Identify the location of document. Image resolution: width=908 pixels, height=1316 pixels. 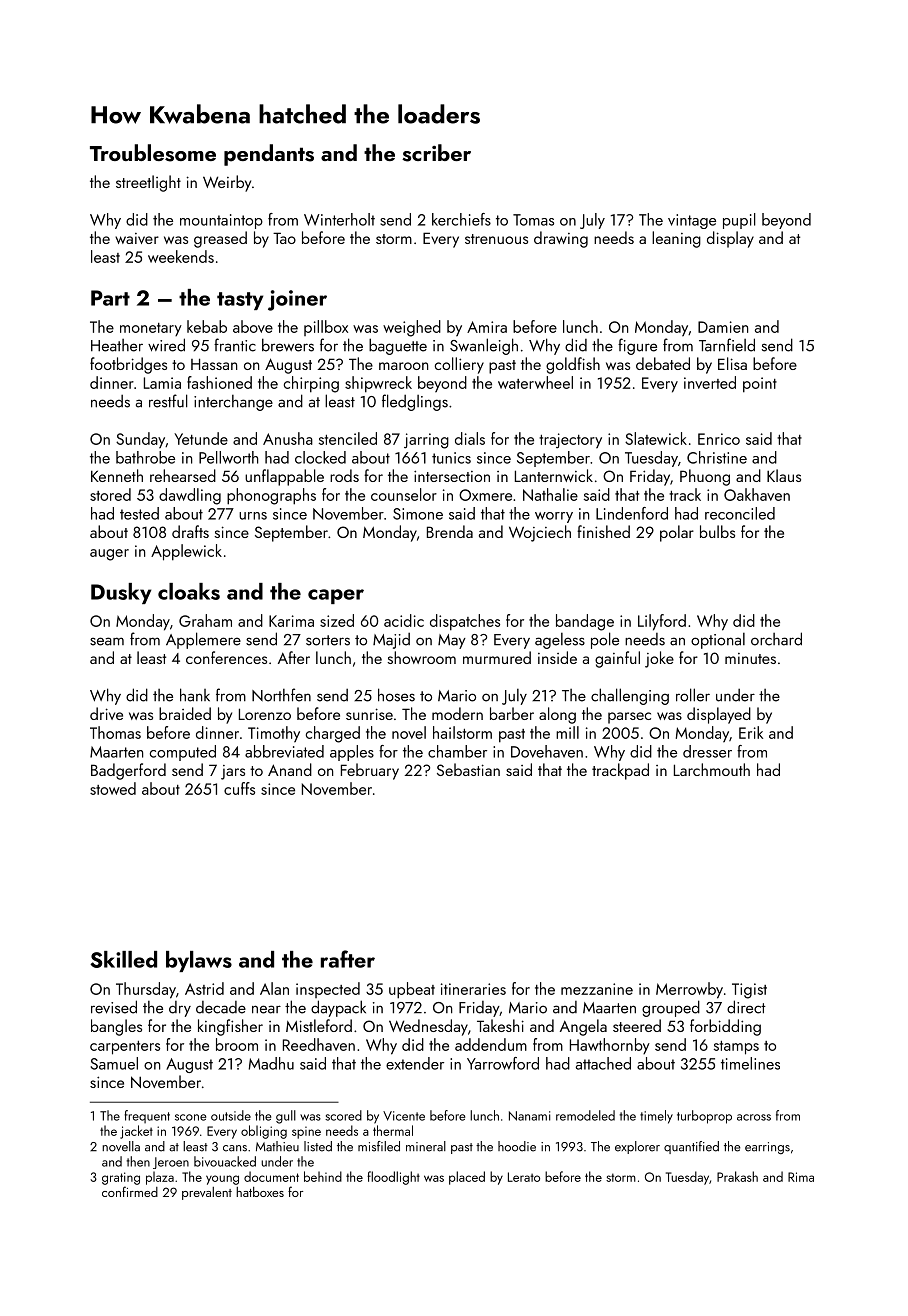
(271, 1176).
